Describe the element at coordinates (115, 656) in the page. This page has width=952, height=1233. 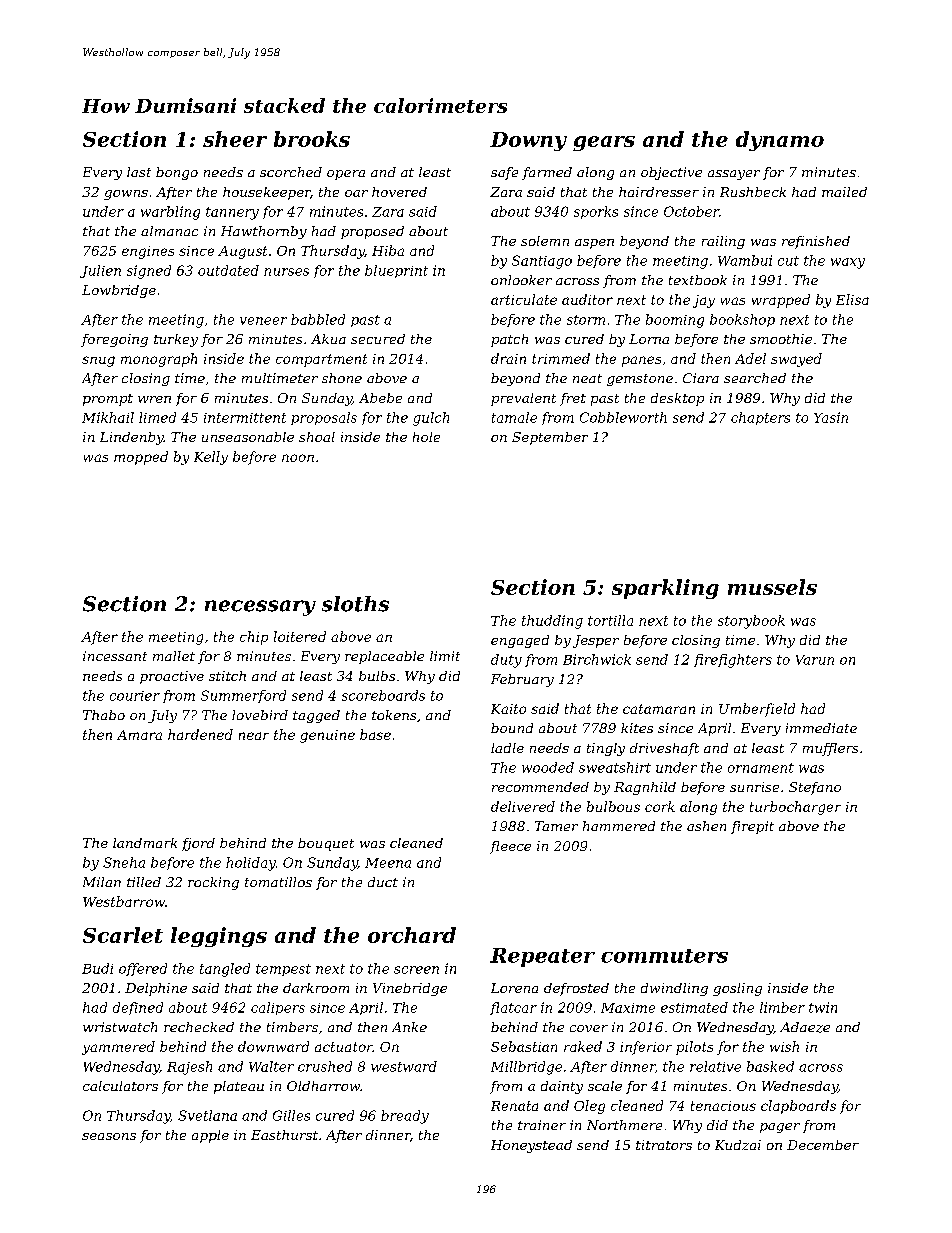
I see `incessant` at that location.
